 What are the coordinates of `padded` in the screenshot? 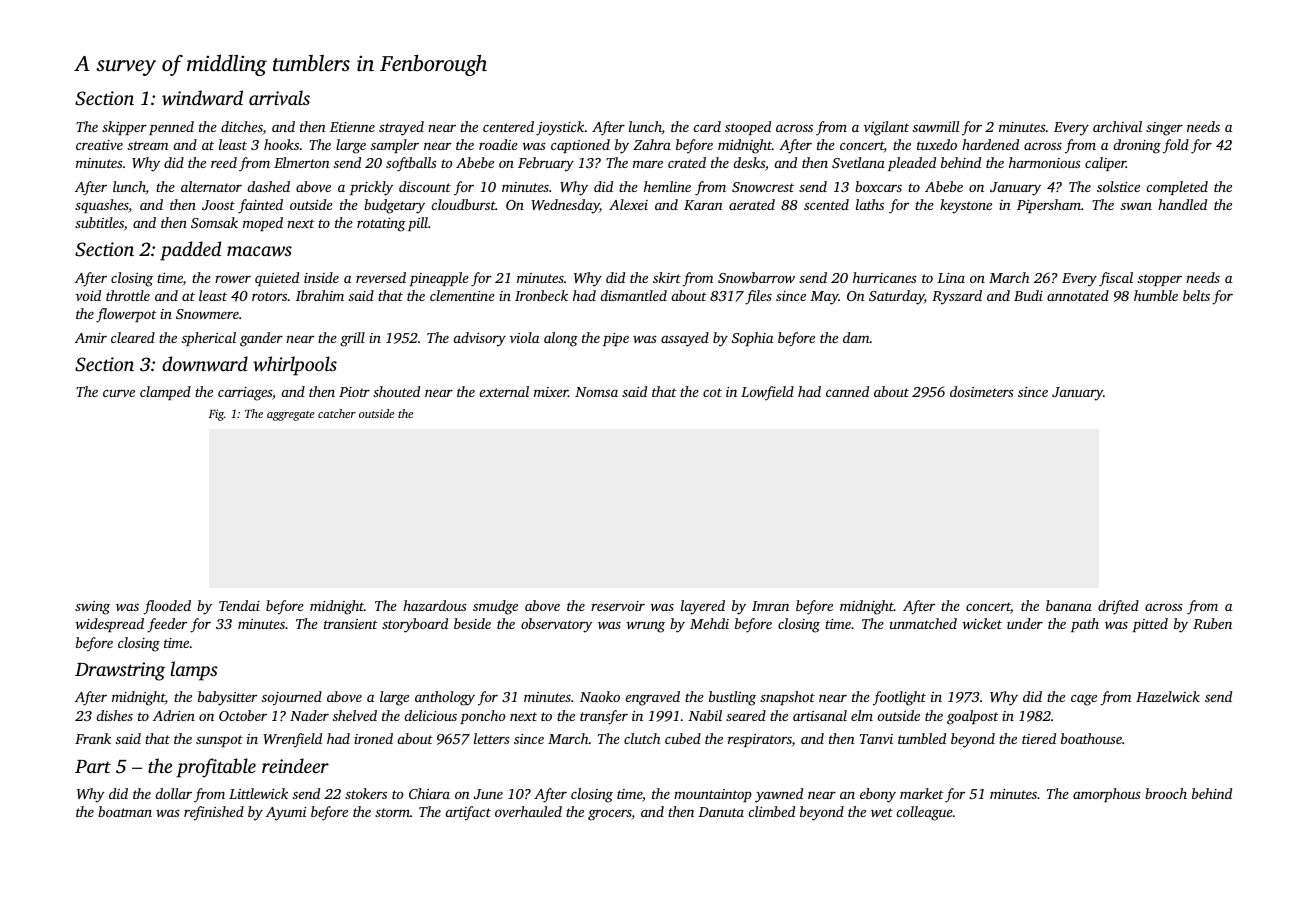 It's located at (190, 251).
